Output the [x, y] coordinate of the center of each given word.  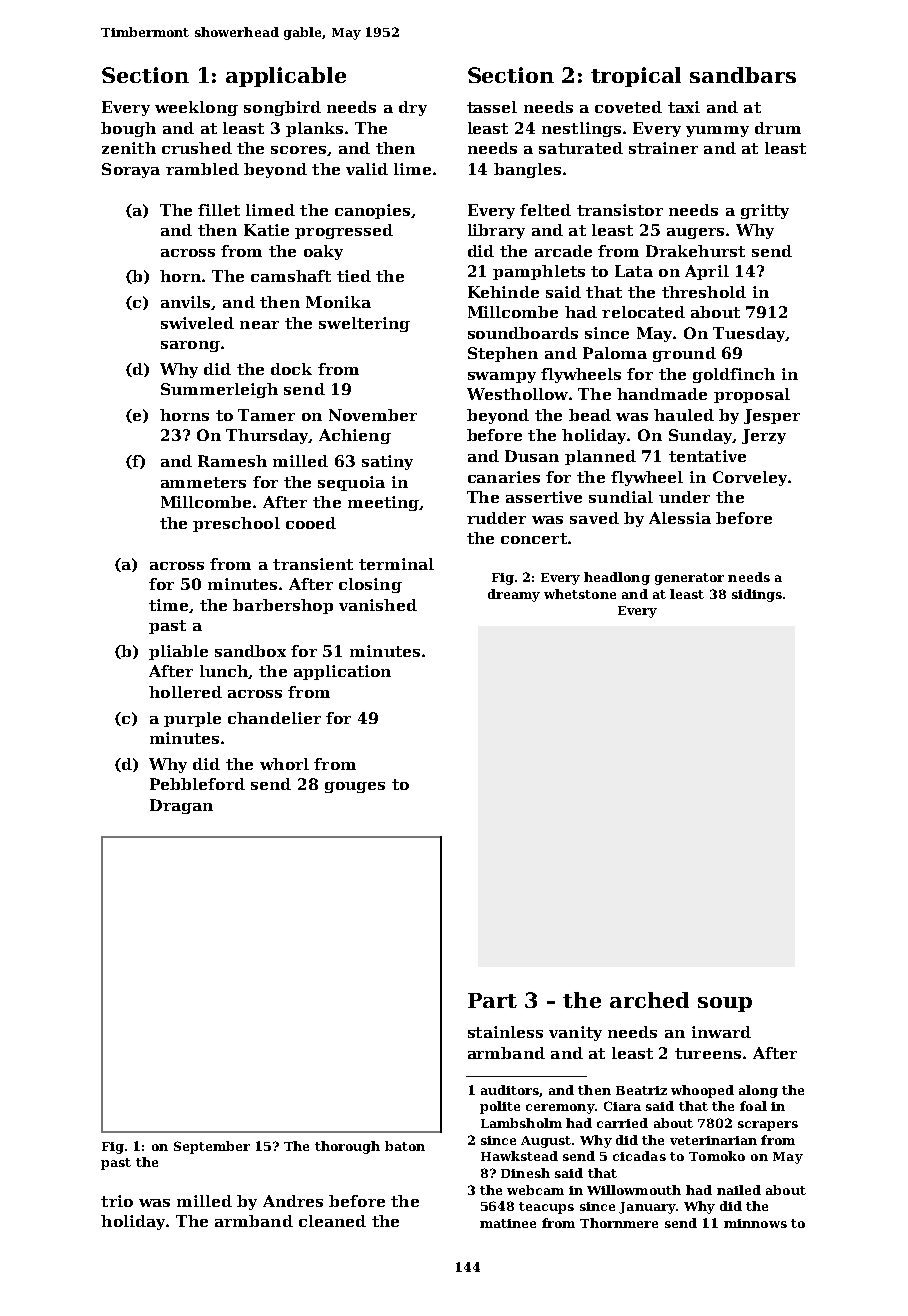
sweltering [364, 324]
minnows [755, 1223]
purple [192, 719]
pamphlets [539, 272]
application [342, 672]
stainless [505, 1032]
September [212, 1147]
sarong [190, 346]
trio [117, 1201]
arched [649, 1000]
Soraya [131, 170]
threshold [704, 292]
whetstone [580, 594]
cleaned [332, 1221]
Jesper [772, 416]
